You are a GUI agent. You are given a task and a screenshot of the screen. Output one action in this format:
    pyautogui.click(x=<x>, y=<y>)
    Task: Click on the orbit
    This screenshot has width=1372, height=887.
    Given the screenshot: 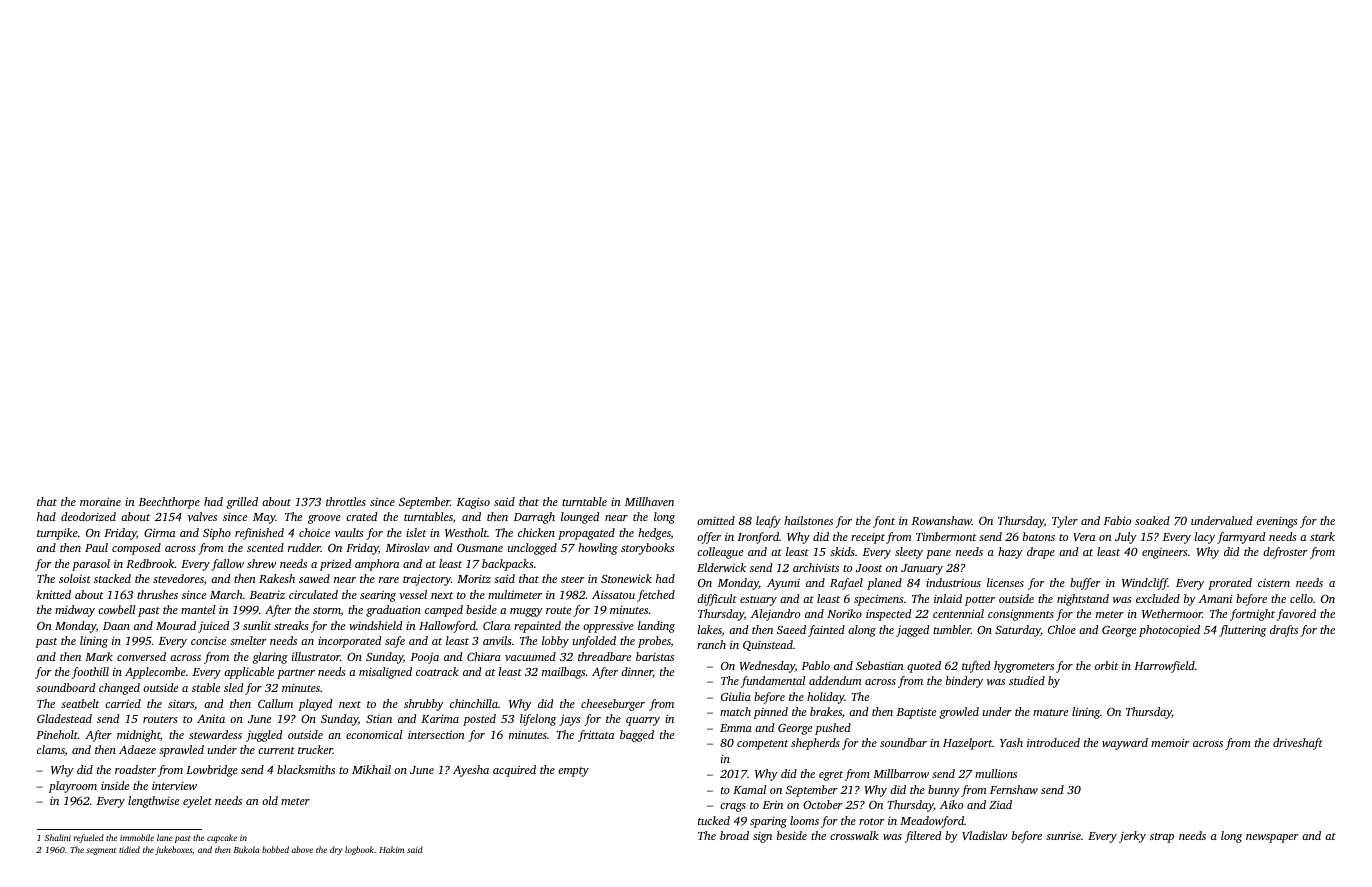 What is the action you would take?
    pyautogui.click(x=1106, y=665)
